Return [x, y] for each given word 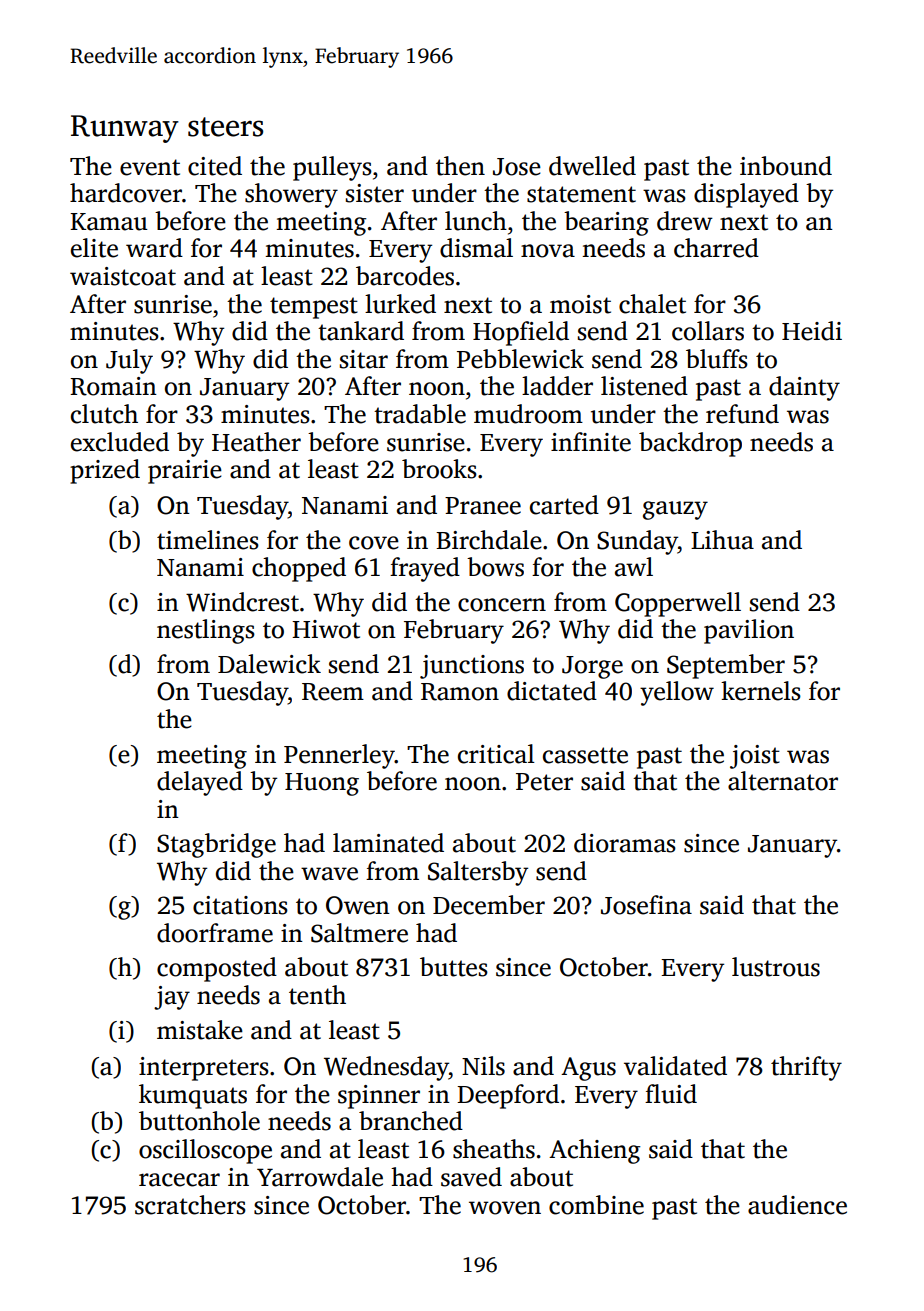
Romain [113, 386]
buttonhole [199, 1121]
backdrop [690, 444]
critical [496, 754]
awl [634, 567]
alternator [783, 781]
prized [105, 471]
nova [548, 251]
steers [225, 127]
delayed [200, 783]
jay [172, 998]
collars [708, 331]
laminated [388, 843]
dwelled [592, 166]
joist [755, 757]
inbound [786, 166]
